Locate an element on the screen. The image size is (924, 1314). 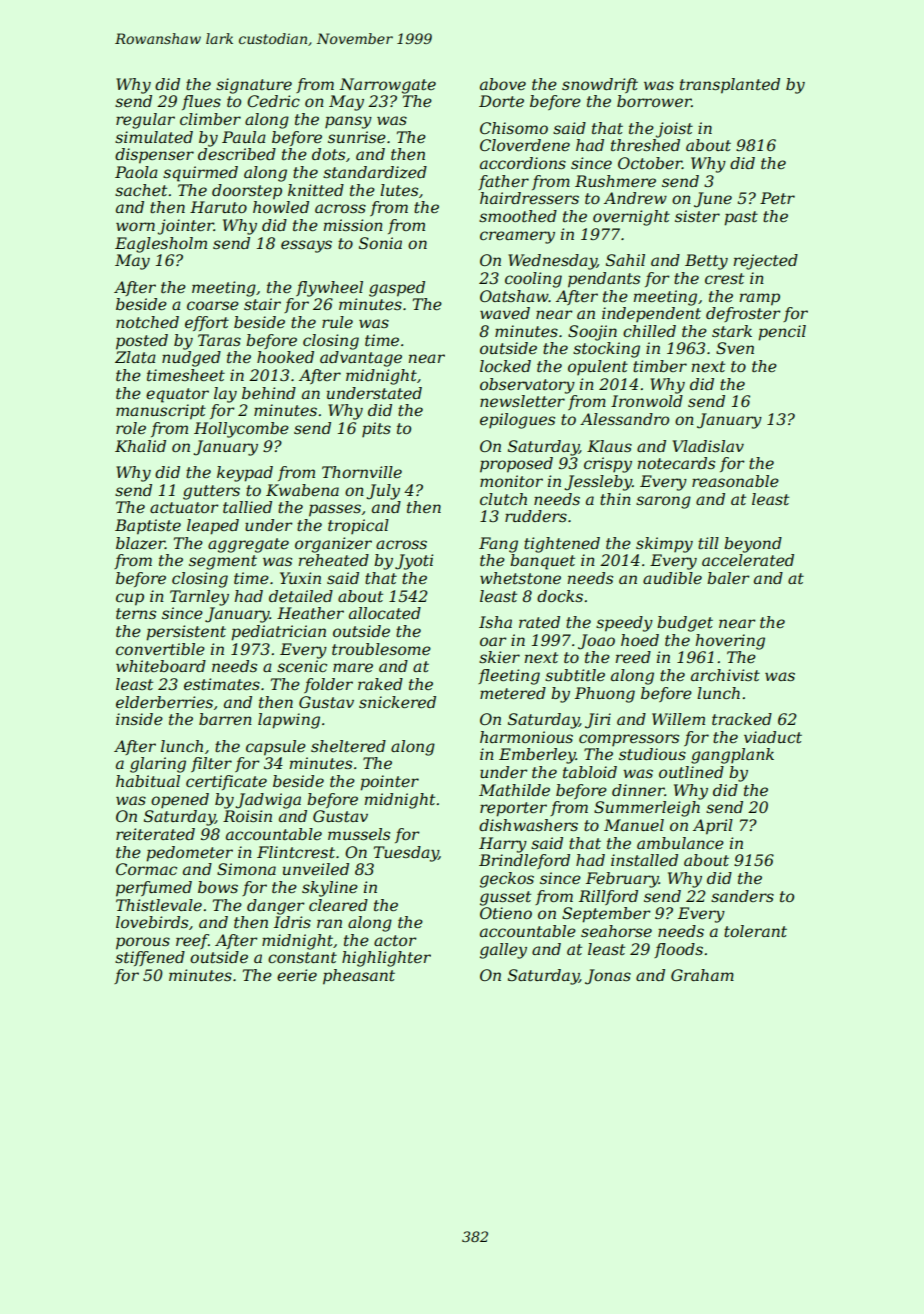
joist is located at coordinates (674, 130).
